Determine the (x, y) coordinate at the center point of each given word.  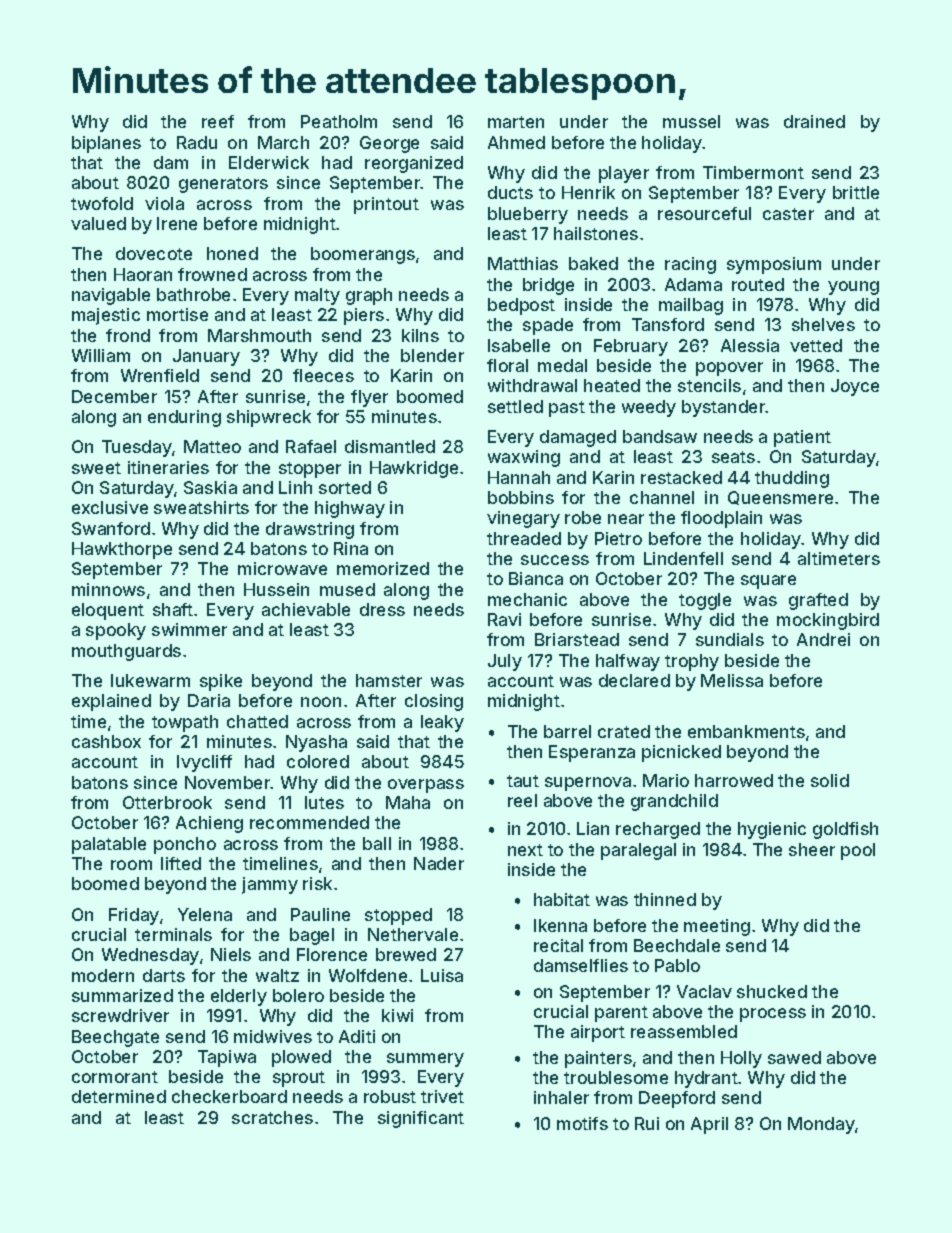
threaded (524, 538)
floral (507, 365)
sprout (299, 1079)
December (114, 396)
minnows (108, 589)
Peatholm (339, 121)
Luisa (442, 975)
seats (733, 457)
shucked (772, 991)
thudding (792, 479)
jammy (270, 885)
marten (516, 122)
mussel (691, 121)
